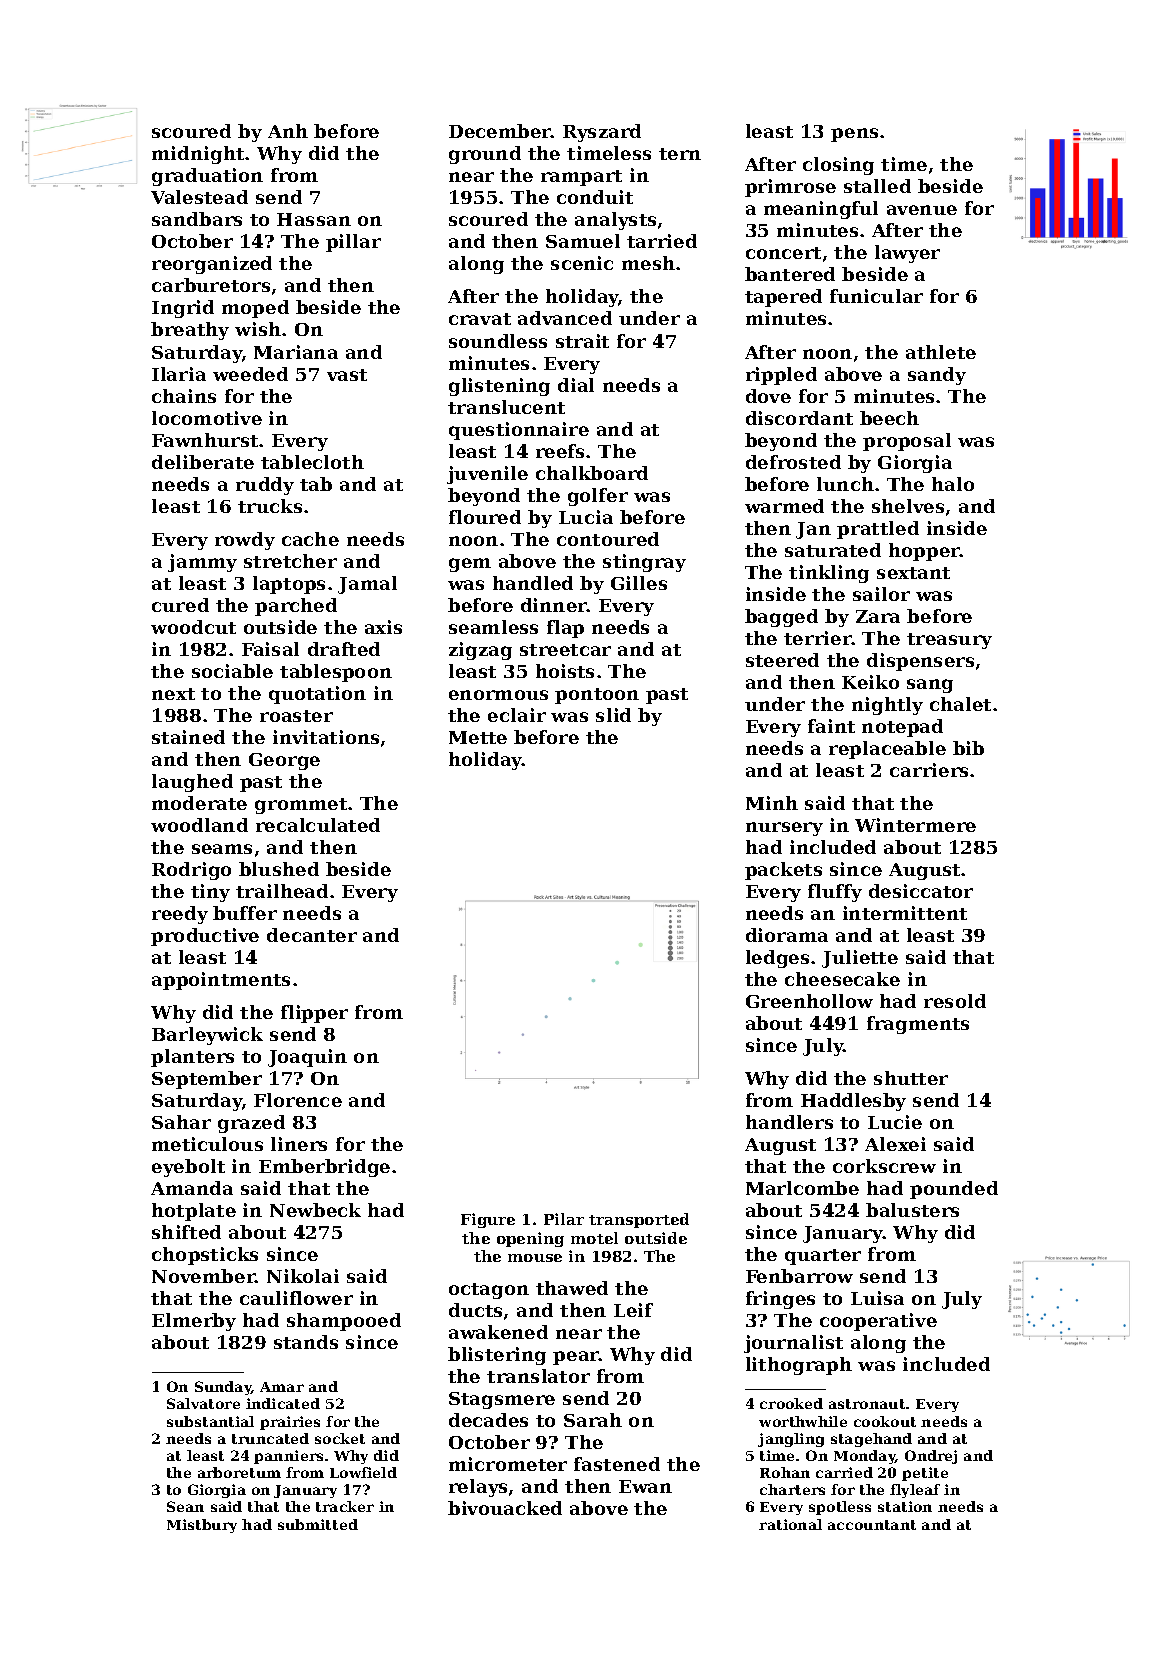 The width and height of the screenshot is (1151, 1667). What do you see at coordinates (199, 155) in the screenshot?
I see `midnight` at bounding box center [199, 155].
